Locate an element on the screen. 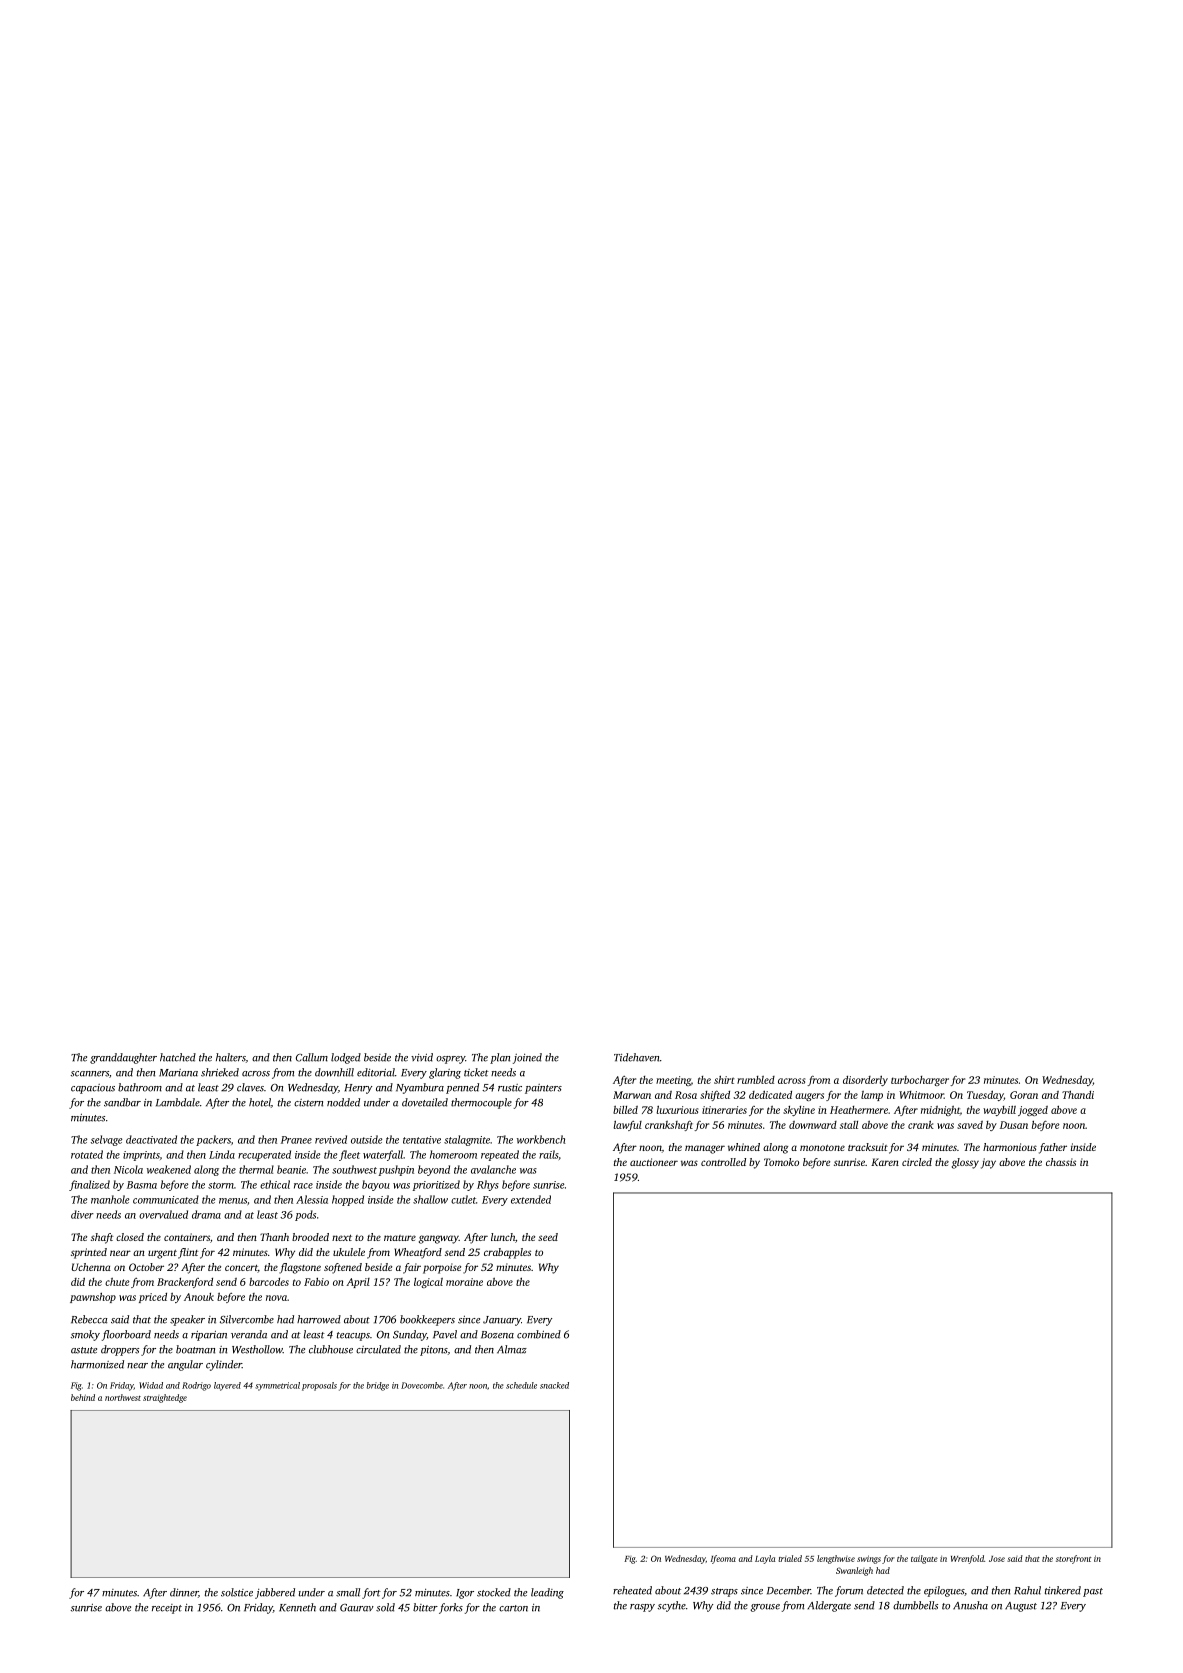 This screenshot has height=1673, width=1183. Pavel is located at coordinates (445, 1334).
